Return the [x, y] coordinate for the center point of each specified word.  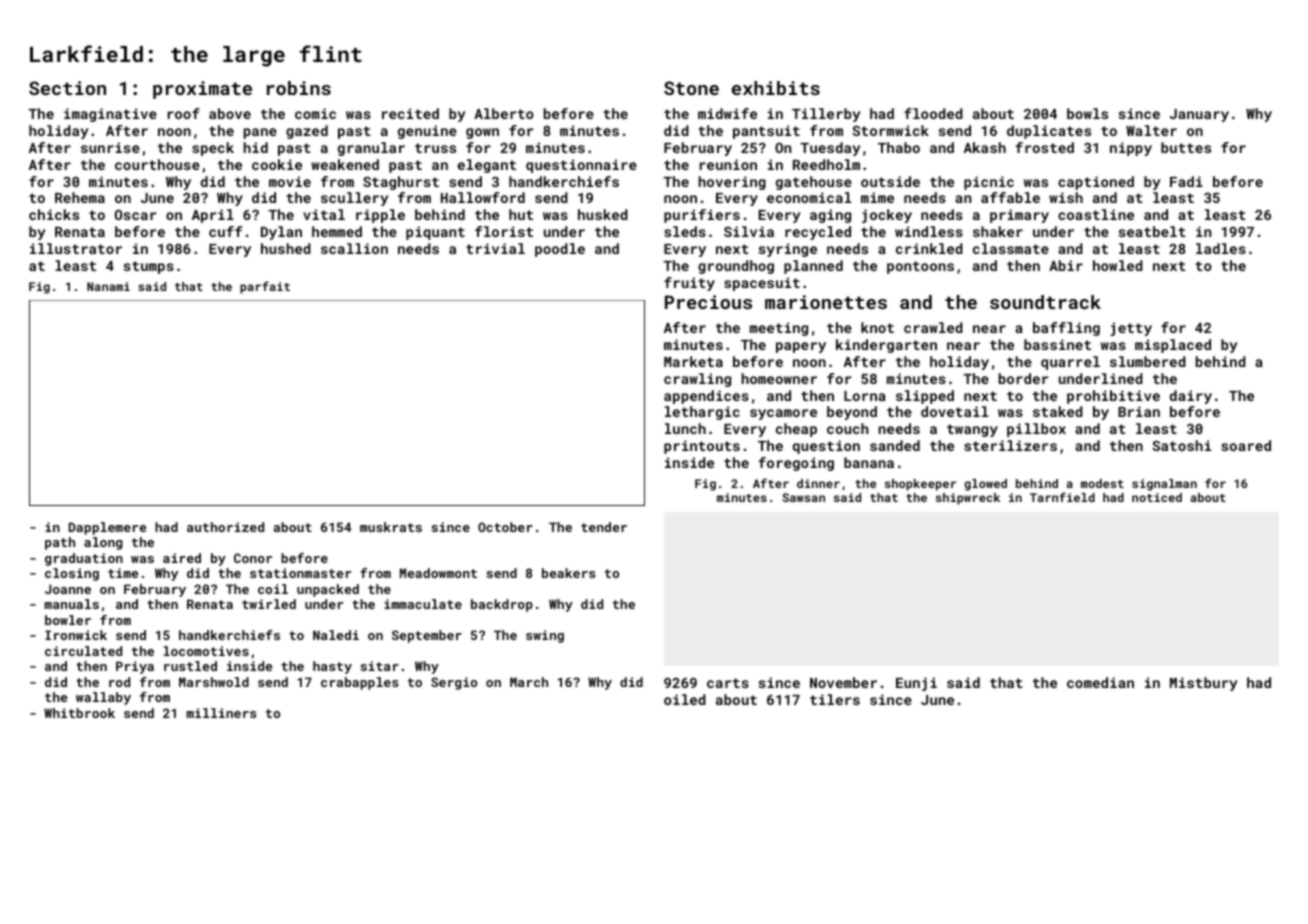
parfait [265, 287]
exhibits [776, 88]
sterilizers [1010, 445]
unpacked [328, 590]
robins [299, 88]
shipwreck [968, 499]
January [1199, 115]
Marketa [693, 361]
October [505, 527]
